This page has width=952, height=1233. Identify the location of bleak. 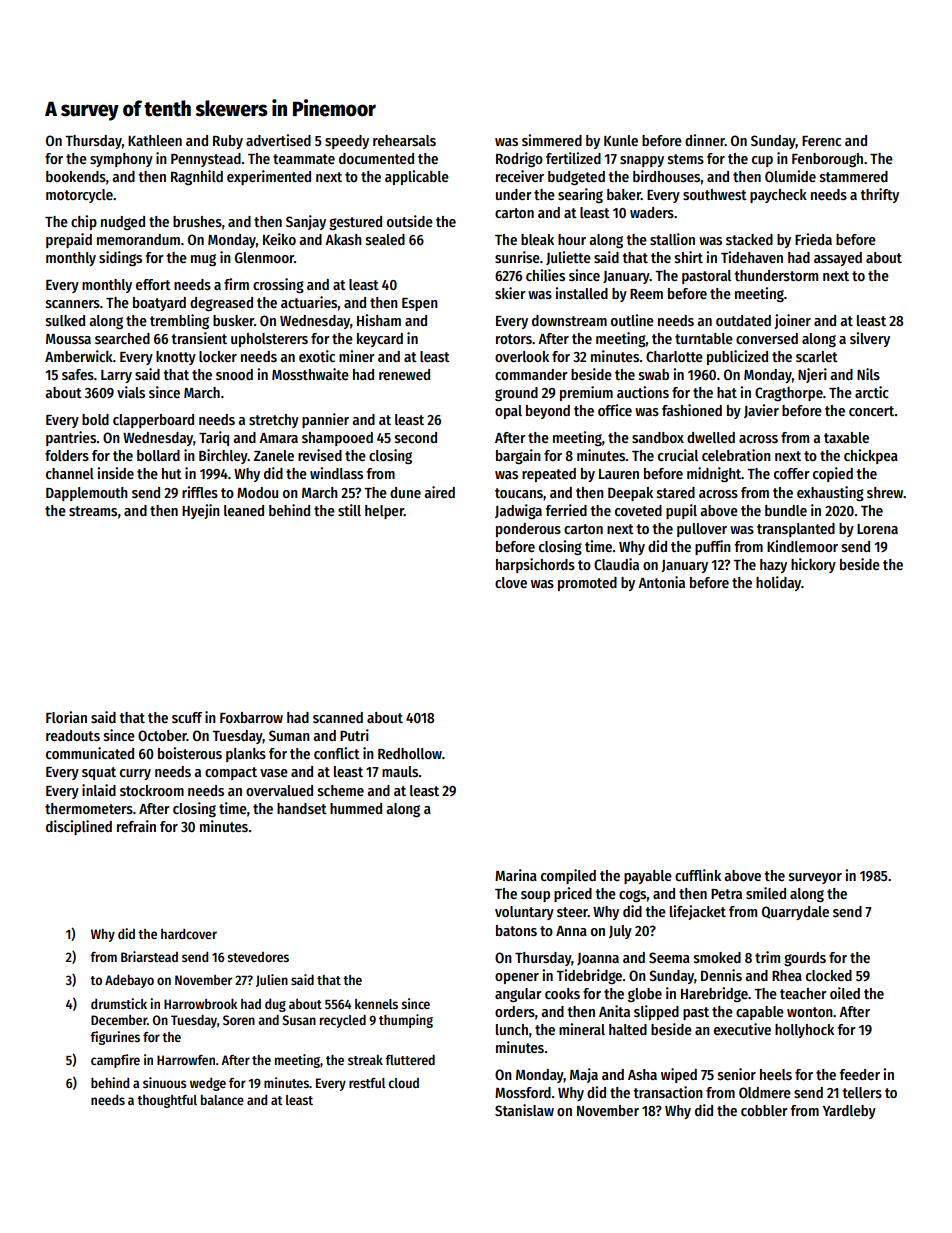
(537, 239).
